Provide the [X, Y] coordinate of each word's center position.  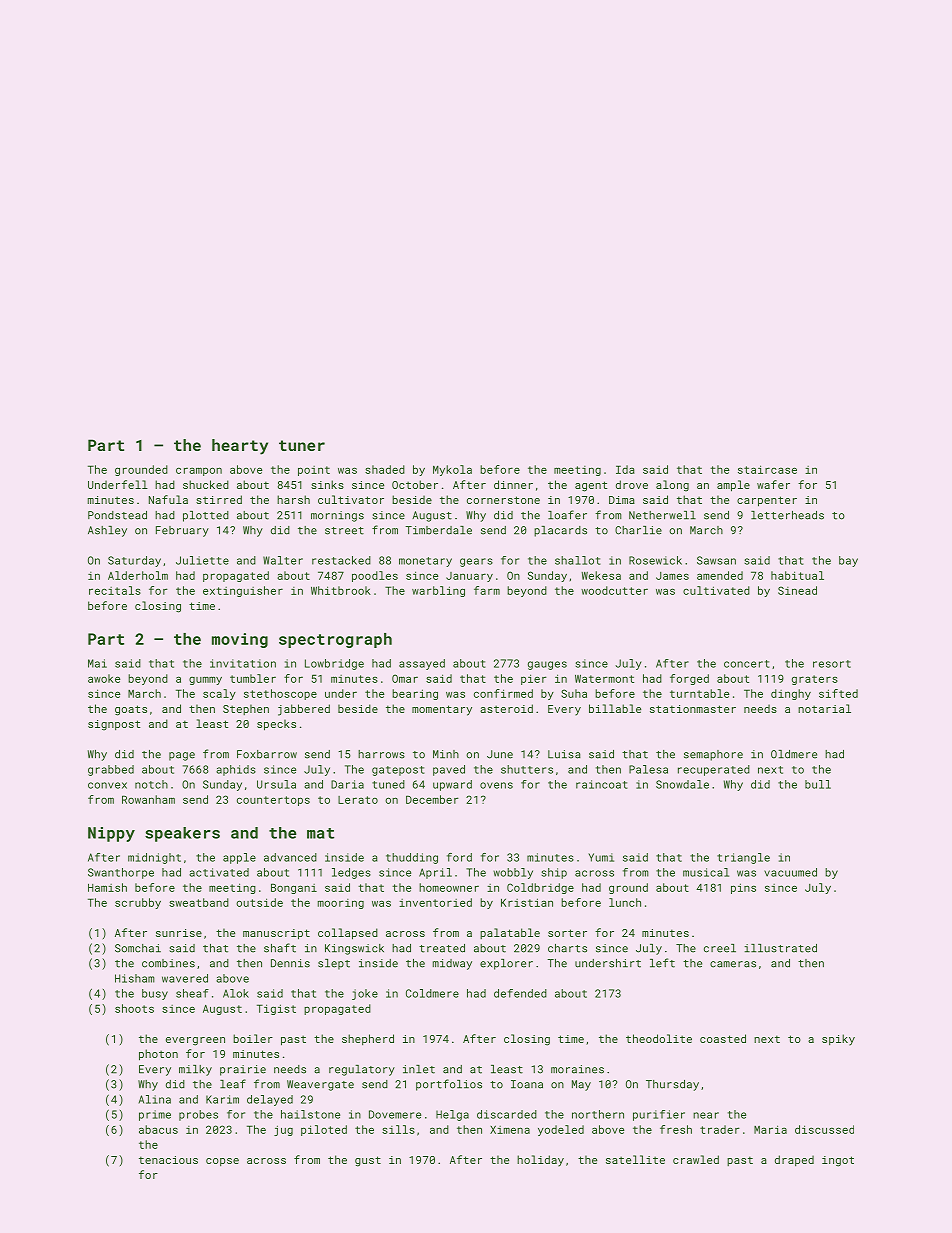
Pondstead [117, 515]
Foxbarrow [267, 754]
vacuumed [790, 872]
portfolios [449, 1085]
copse [222, 1162]
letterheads [787, 515]
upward [452, 785]
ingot [838, 1161]
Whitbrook [341, 590]
